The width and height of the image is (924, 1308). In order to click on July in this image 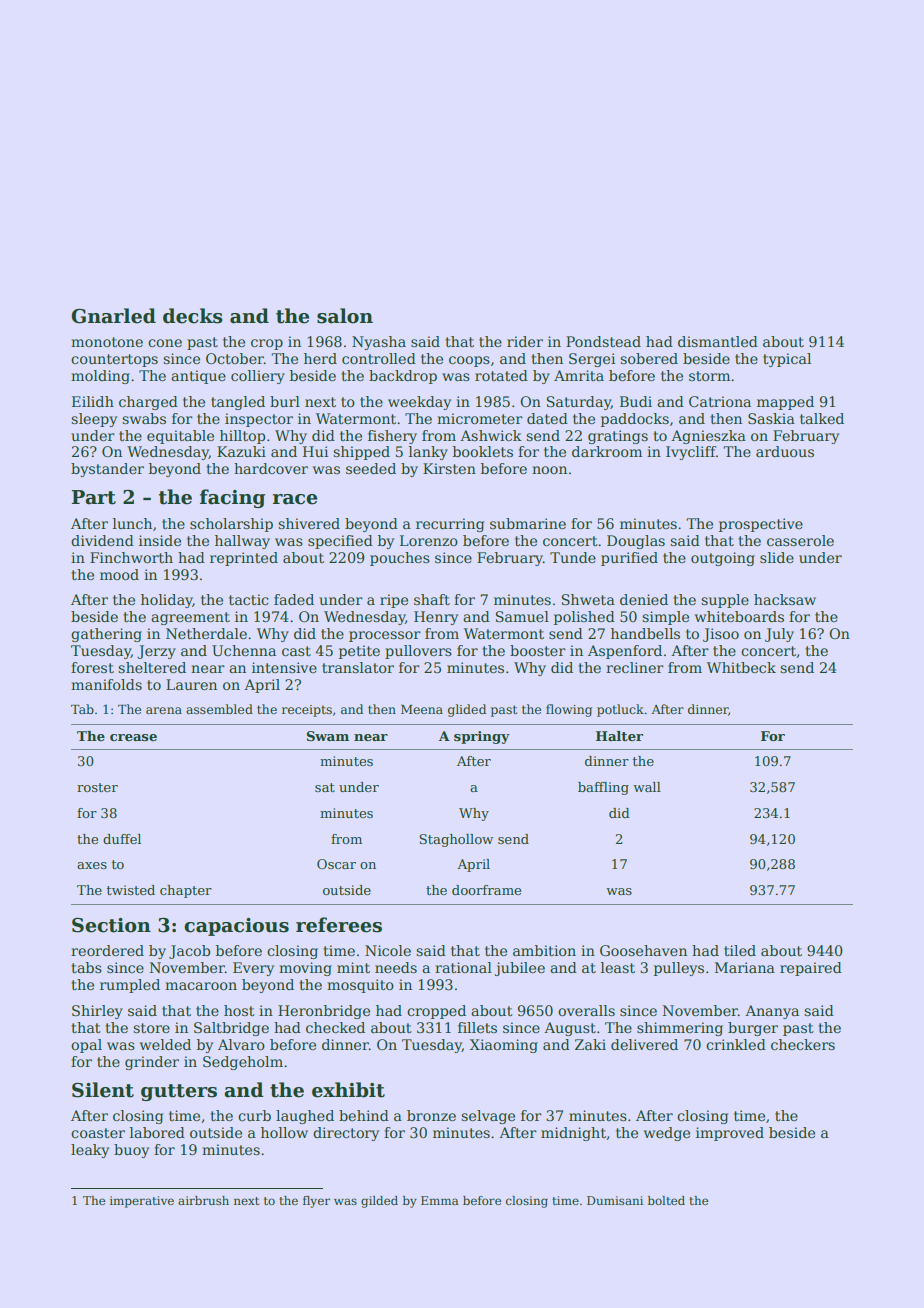, I will do `click(779, 635)`.
